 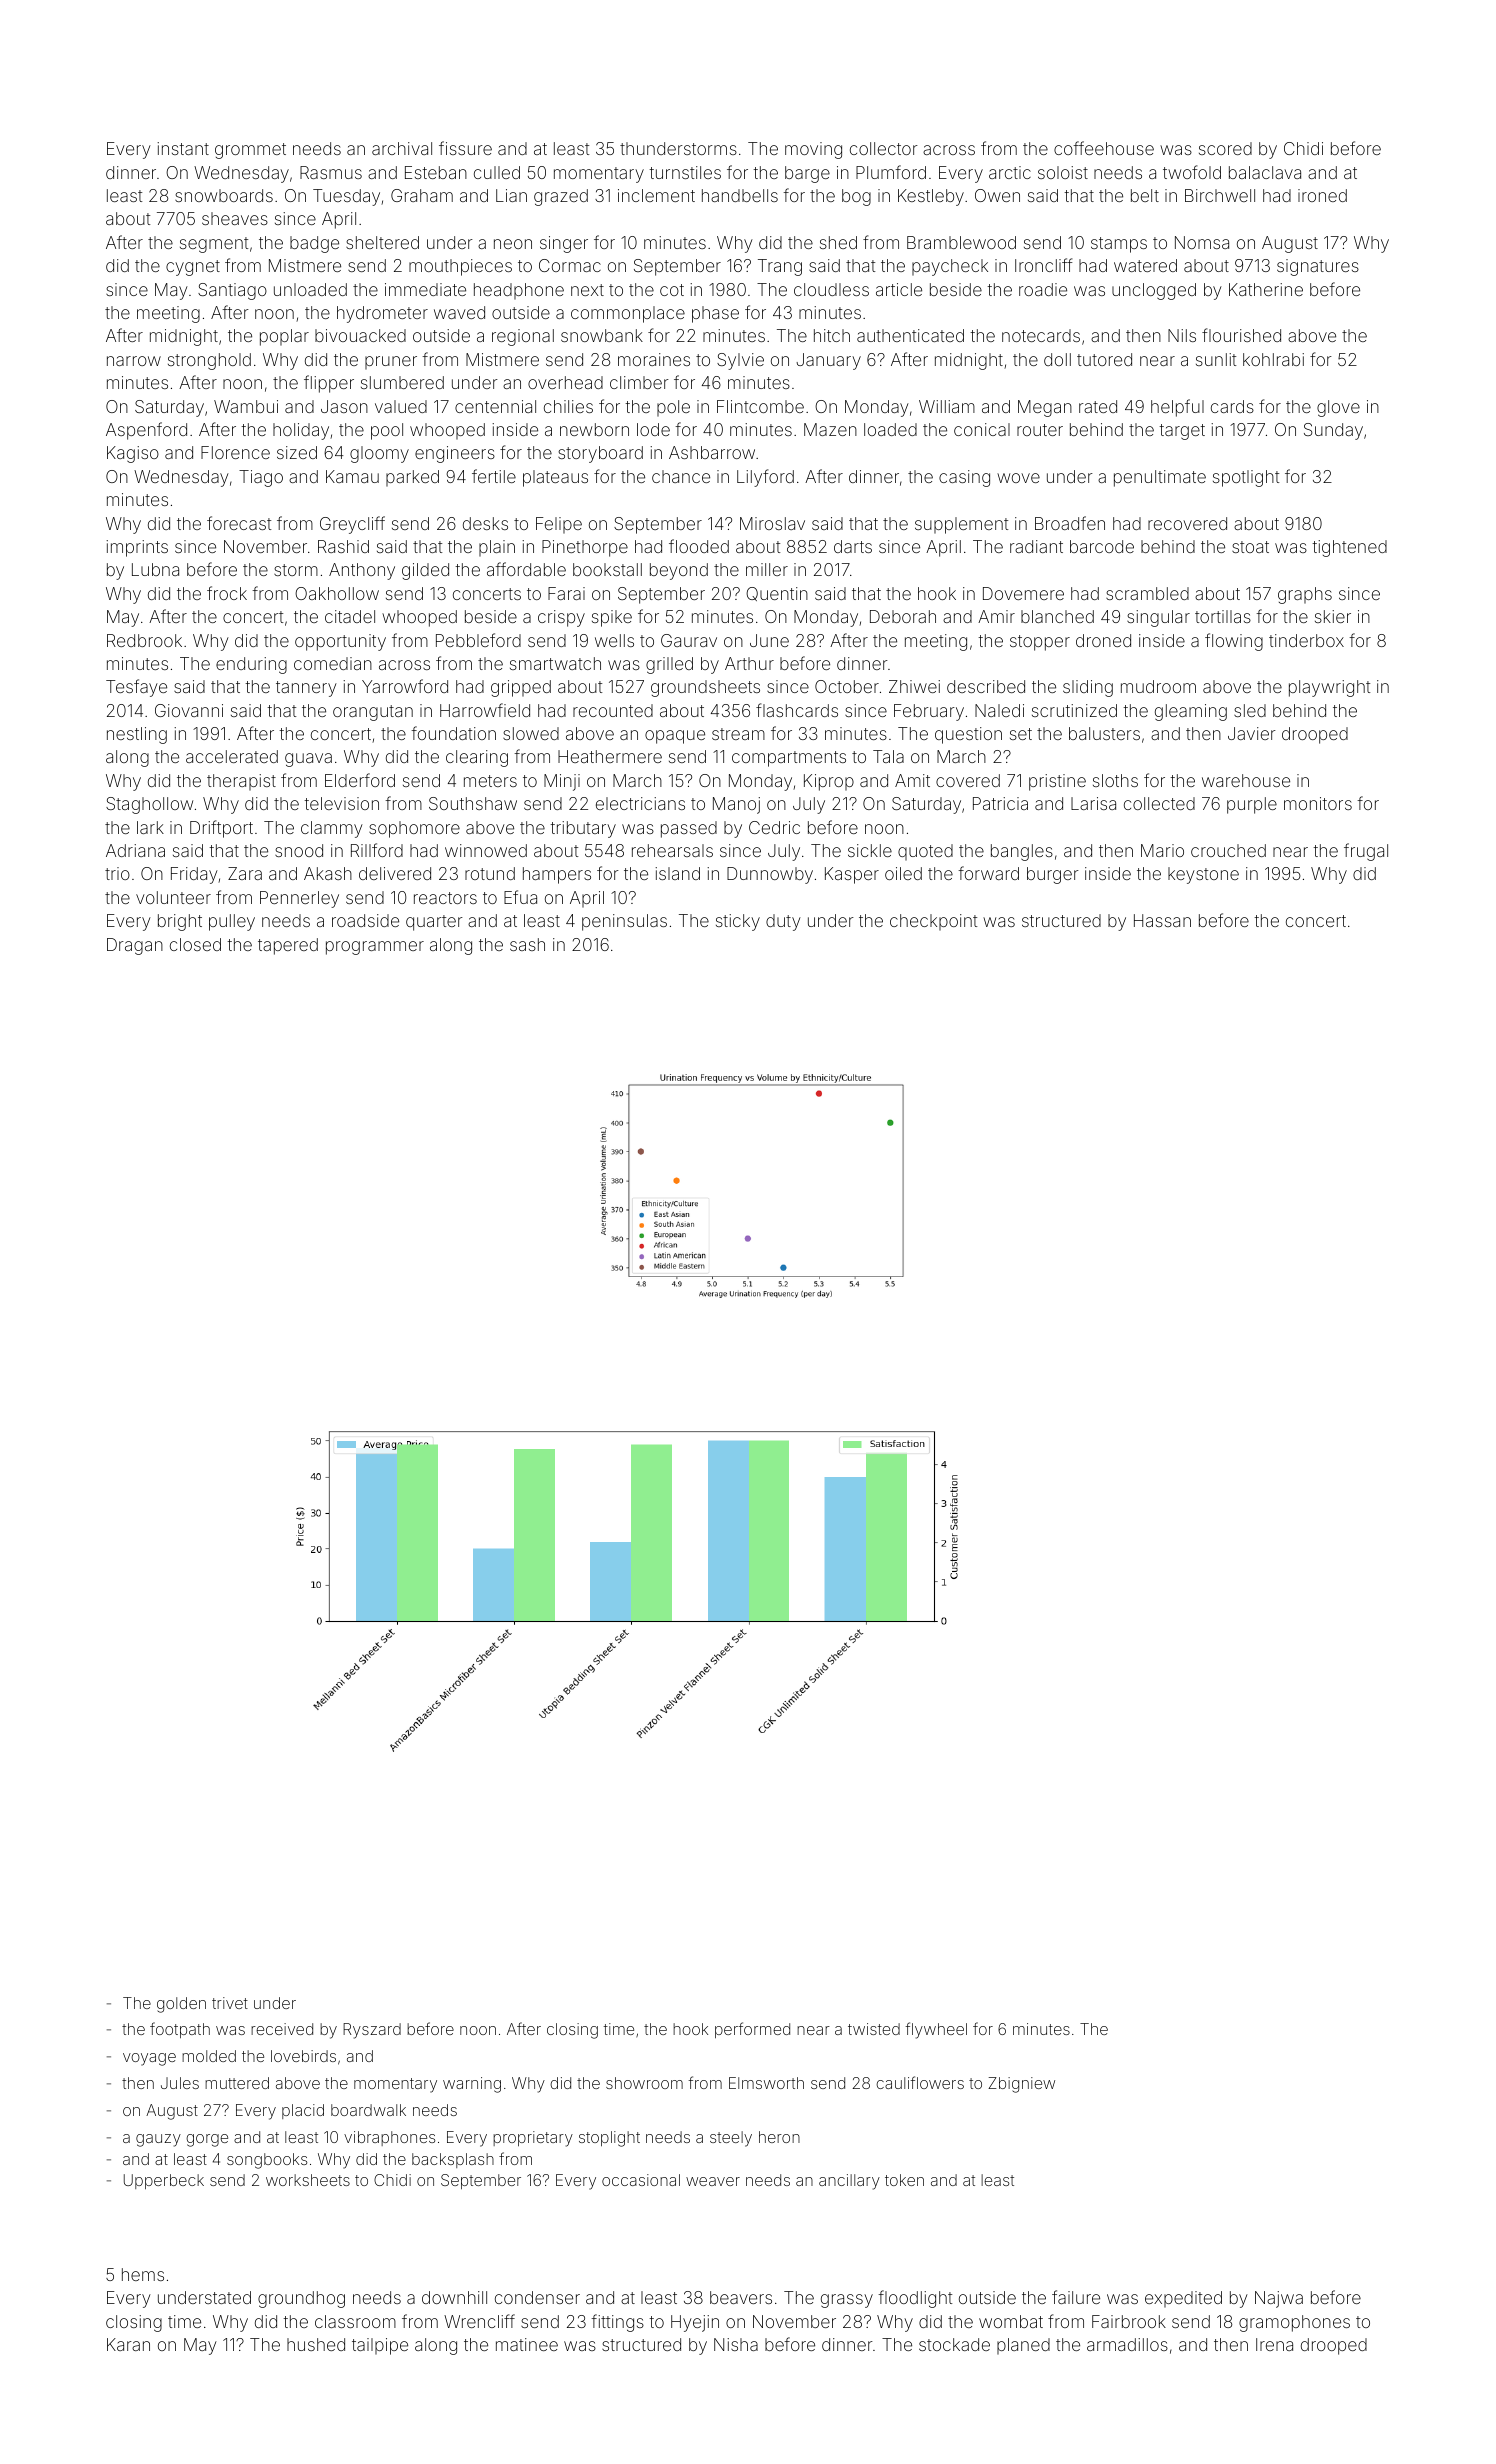 I want to click on performed, so click(x=752, y=2030).
